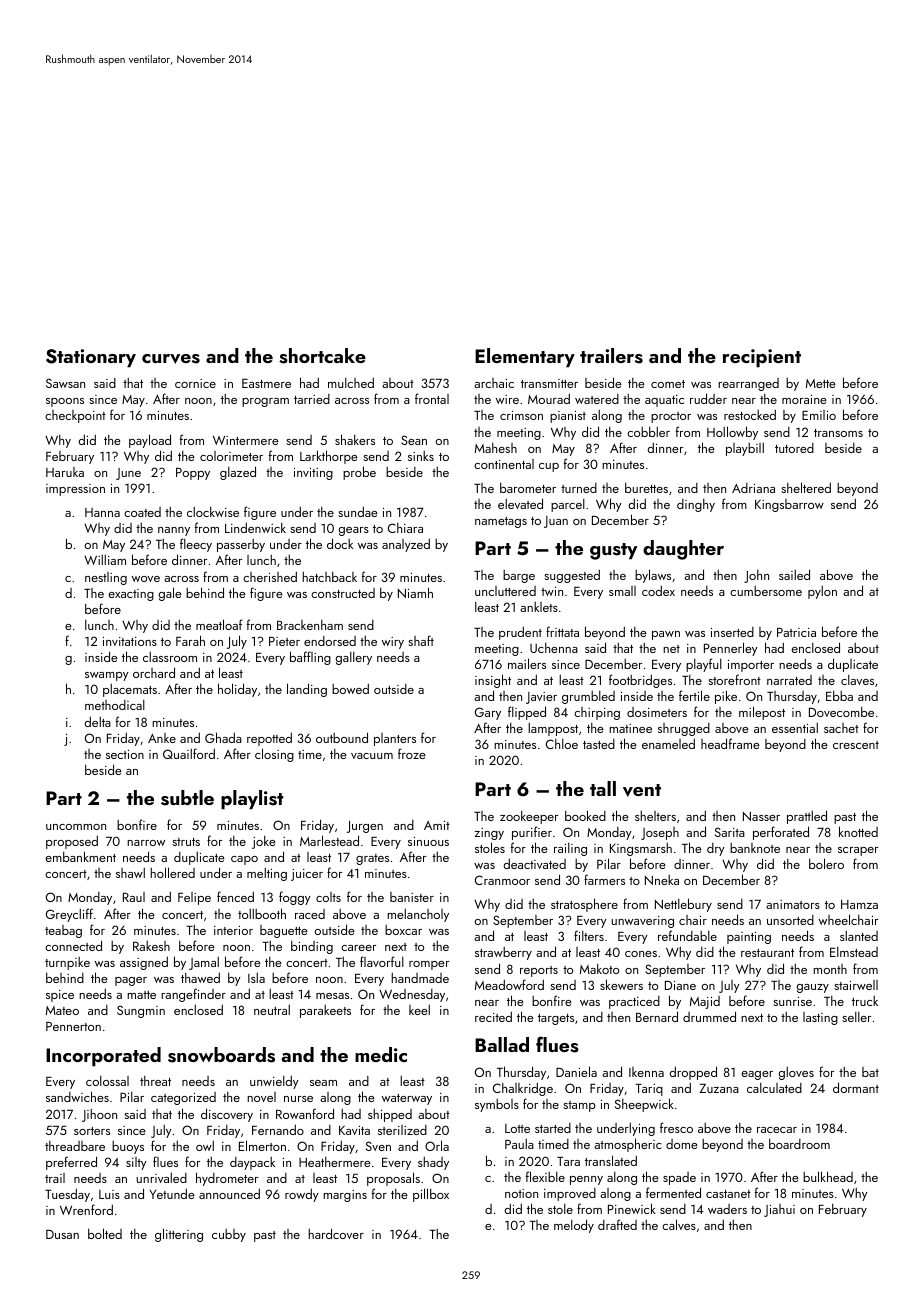 The height and width of the screenshot is (1308, 924). What do you see at coordinates (528, 488) in the screenshot?
I see `barometer` at bounding box center [528, 488].
